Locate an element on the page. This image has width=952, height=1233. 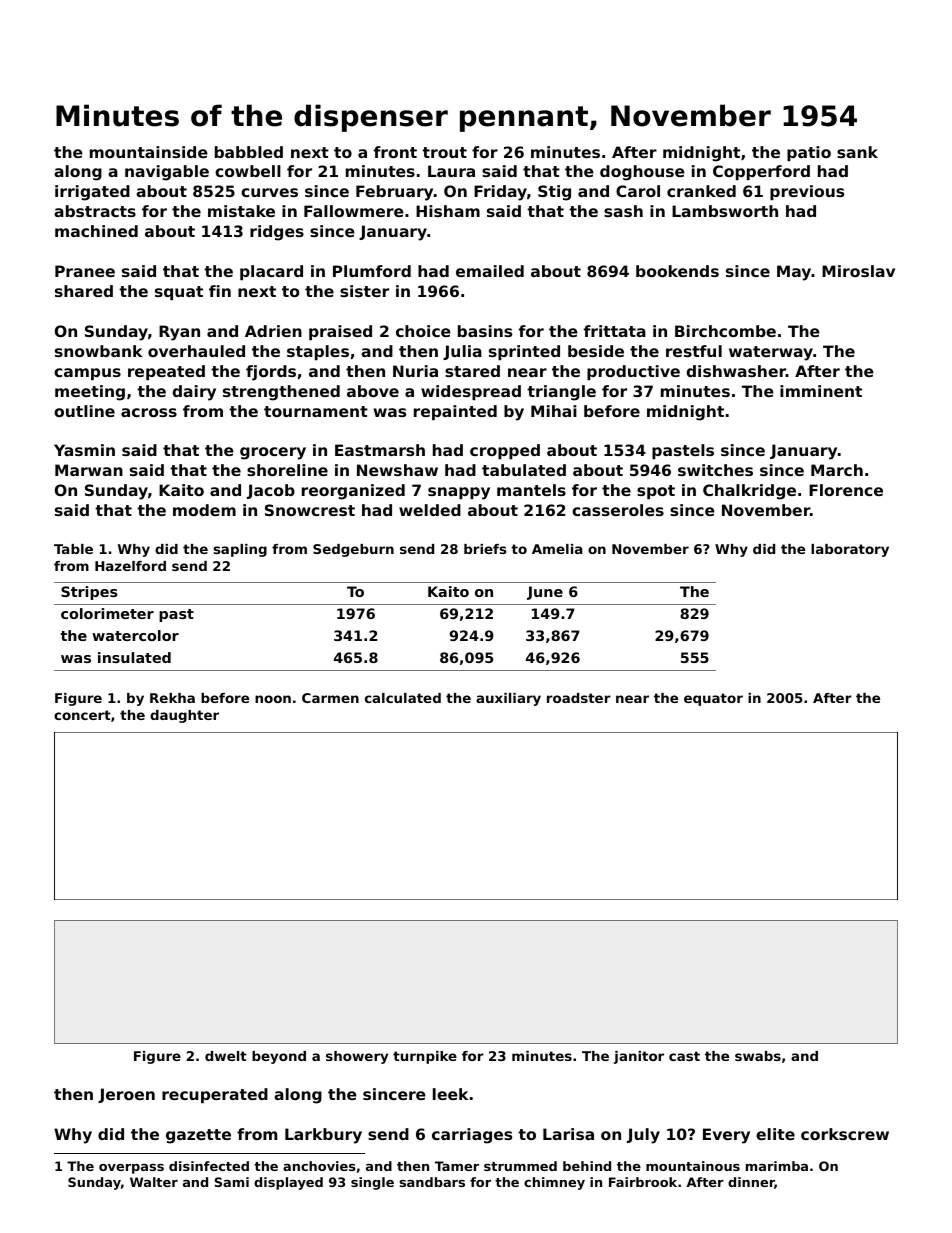
beyond is located at coordinates (279, 1057).
